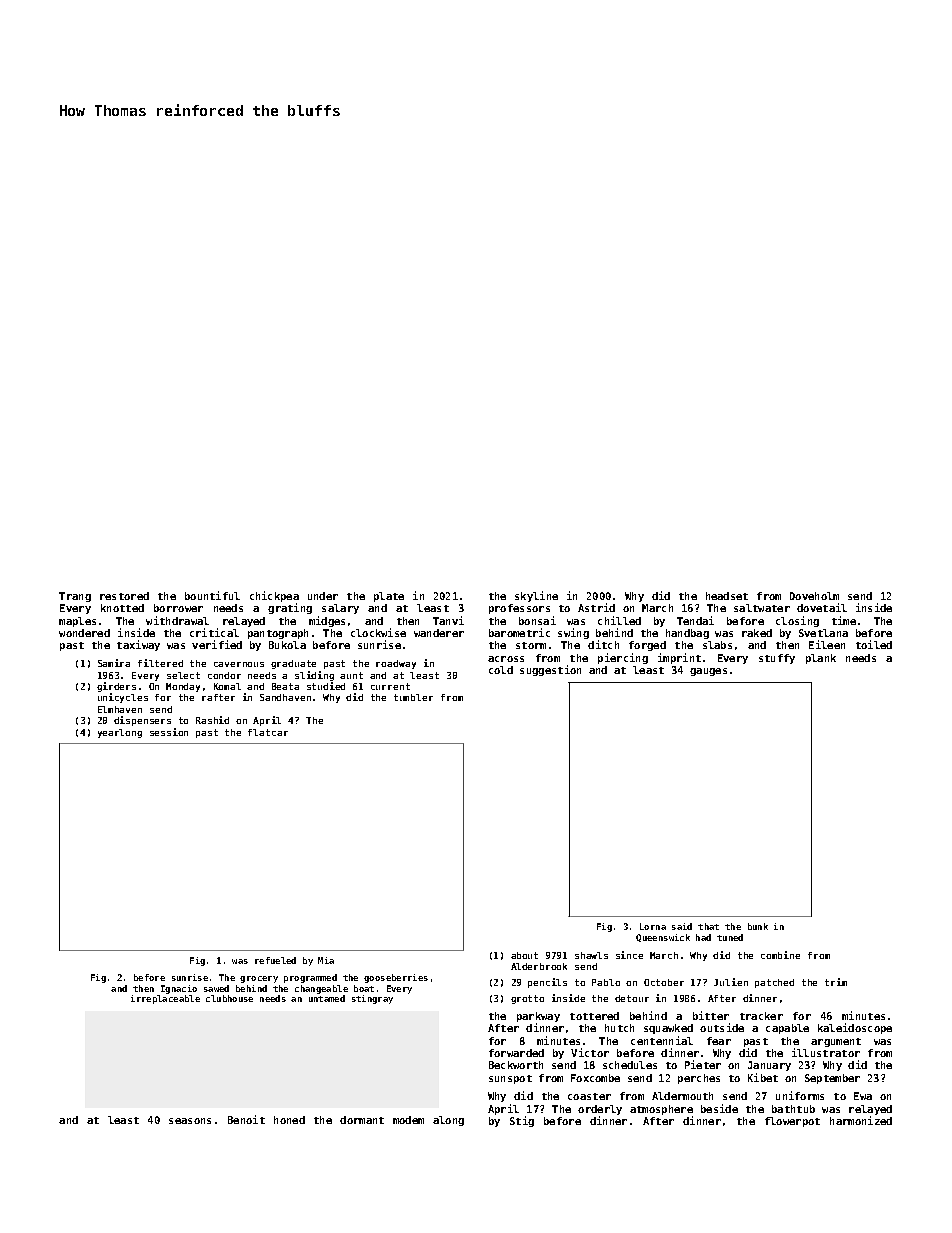  Describe the element at coordinates (138, 645) in the screenshot. I see `taxiway` at that location.
